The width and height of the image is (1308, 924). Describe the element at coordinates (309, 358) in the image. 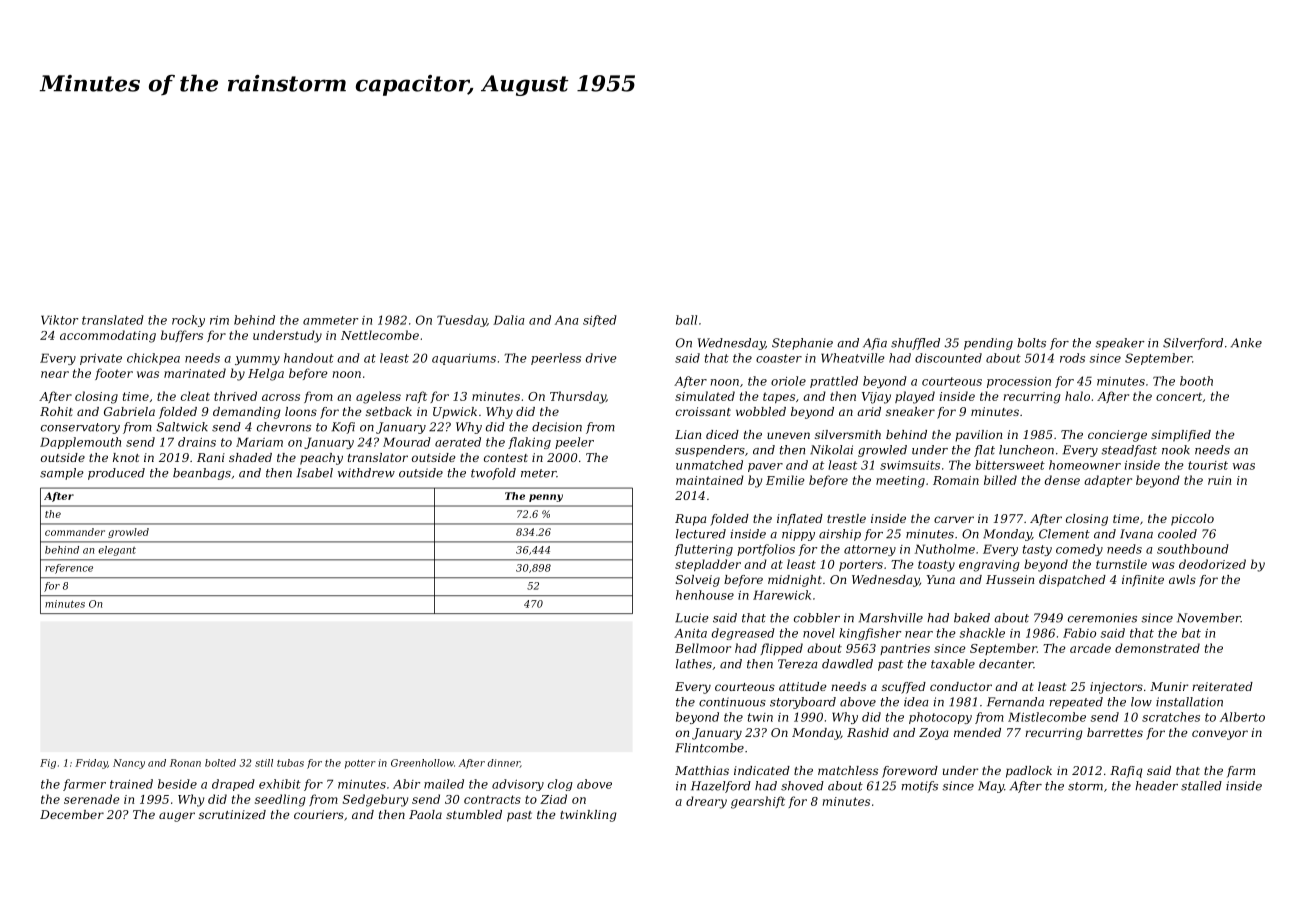

I see `handout` at that location.
